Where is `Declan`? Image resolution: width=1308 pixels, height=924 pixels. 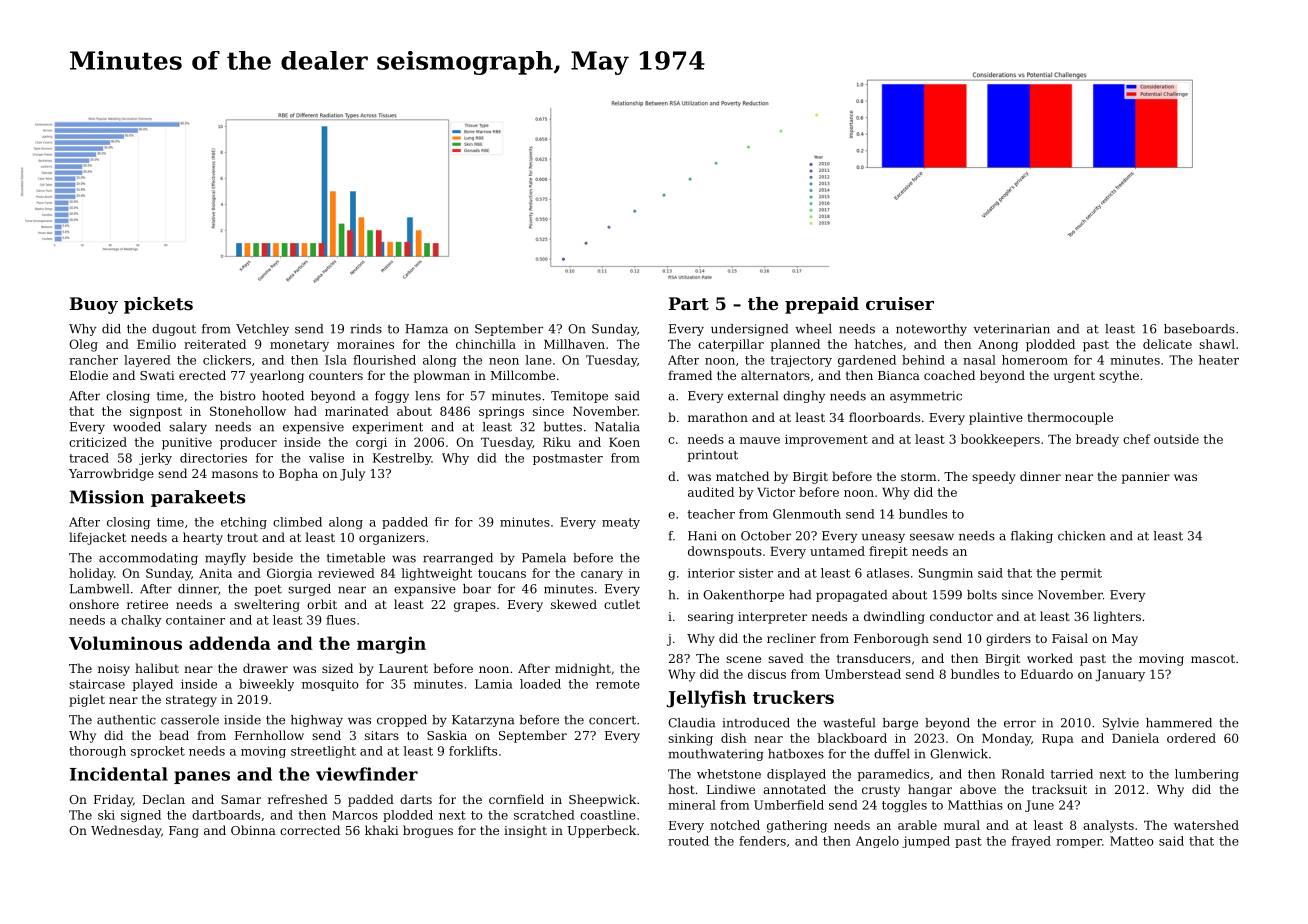
Declan is located at coordinates (164, 799).
